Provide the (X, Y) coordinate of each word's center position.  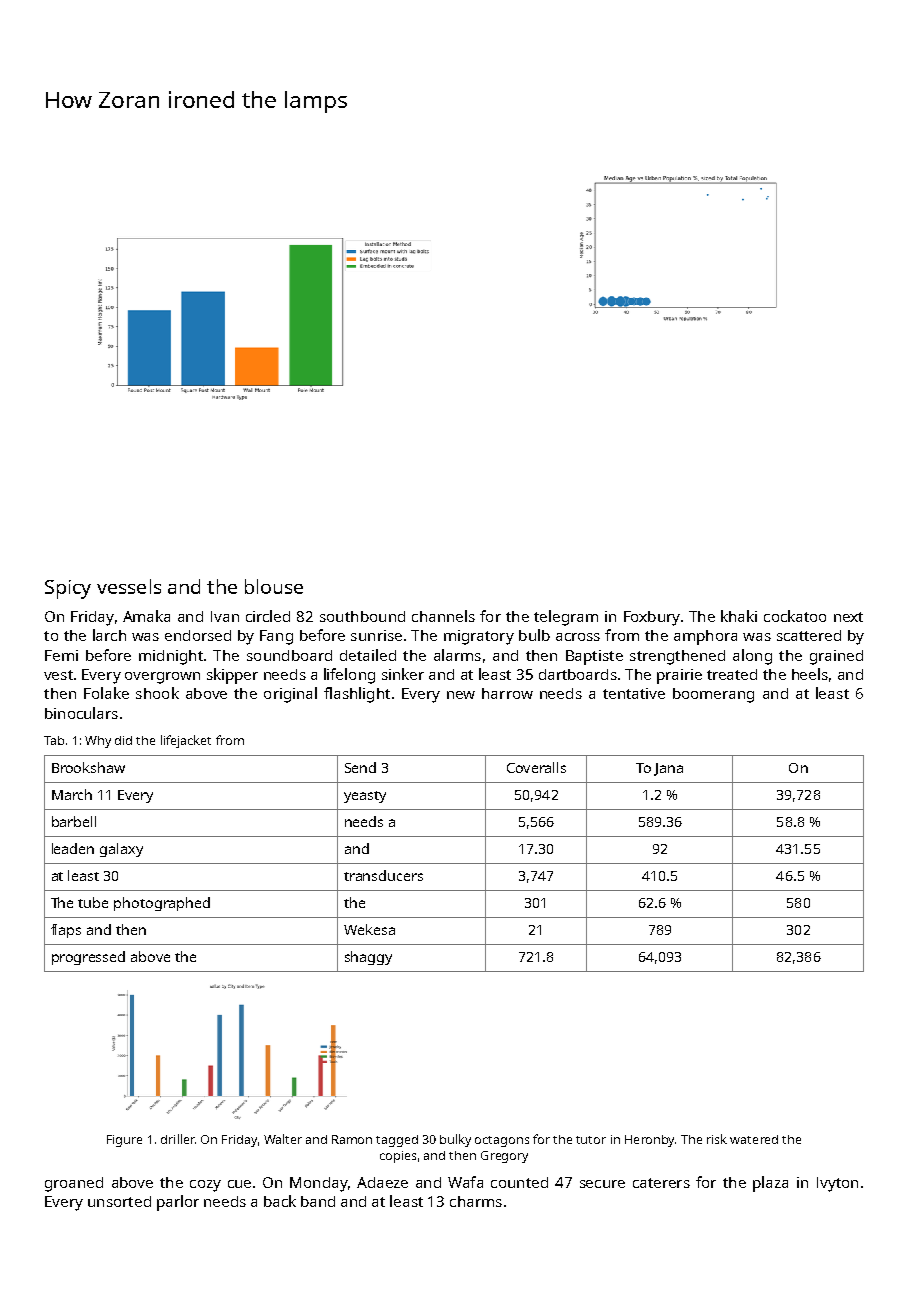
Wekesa (369, 929)
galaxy (121, 850)
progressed (88, 958)
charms (476, 1201)
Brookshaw (88, 767)
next (848, 617)
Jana (668, 769)
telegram (566, 618)
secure (602, 1184)
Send (360, 767)
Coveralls (536, 767)
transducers (383, 875)
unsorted (119, 1201)
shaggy (368, 958)
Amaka (146, 616)
